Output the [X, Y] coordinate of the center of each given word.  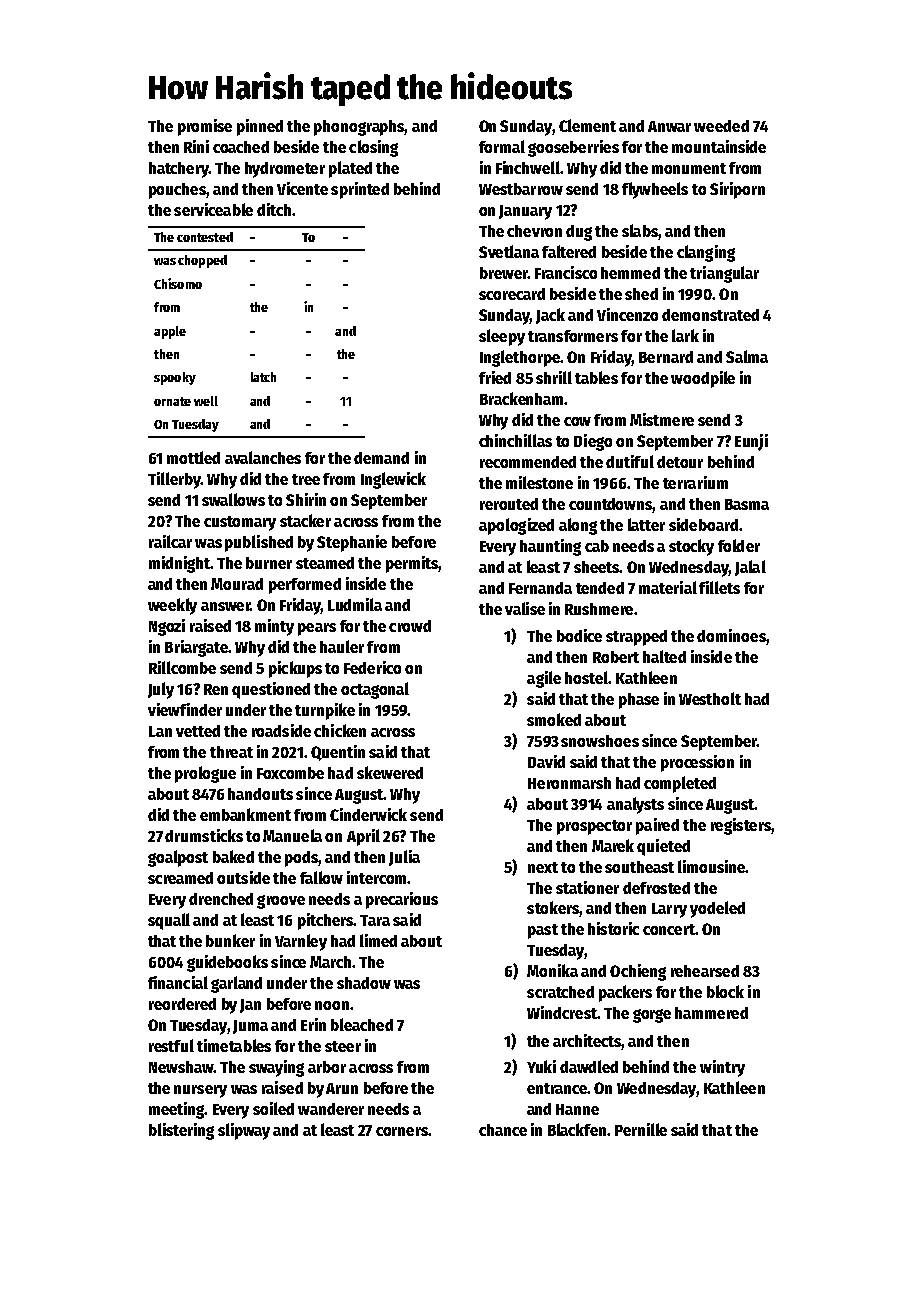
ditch [274, 209]
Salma [747, 356]
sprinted [360, 190]
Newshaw [181, 1067]
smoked [554, 719]
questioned [271, 690]
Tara [375, 920]
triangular [724, 274]
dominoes [731, 635]
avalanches [263, 457]
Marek [613, 845]
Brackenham [521, 398]
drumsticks [204, 835]
